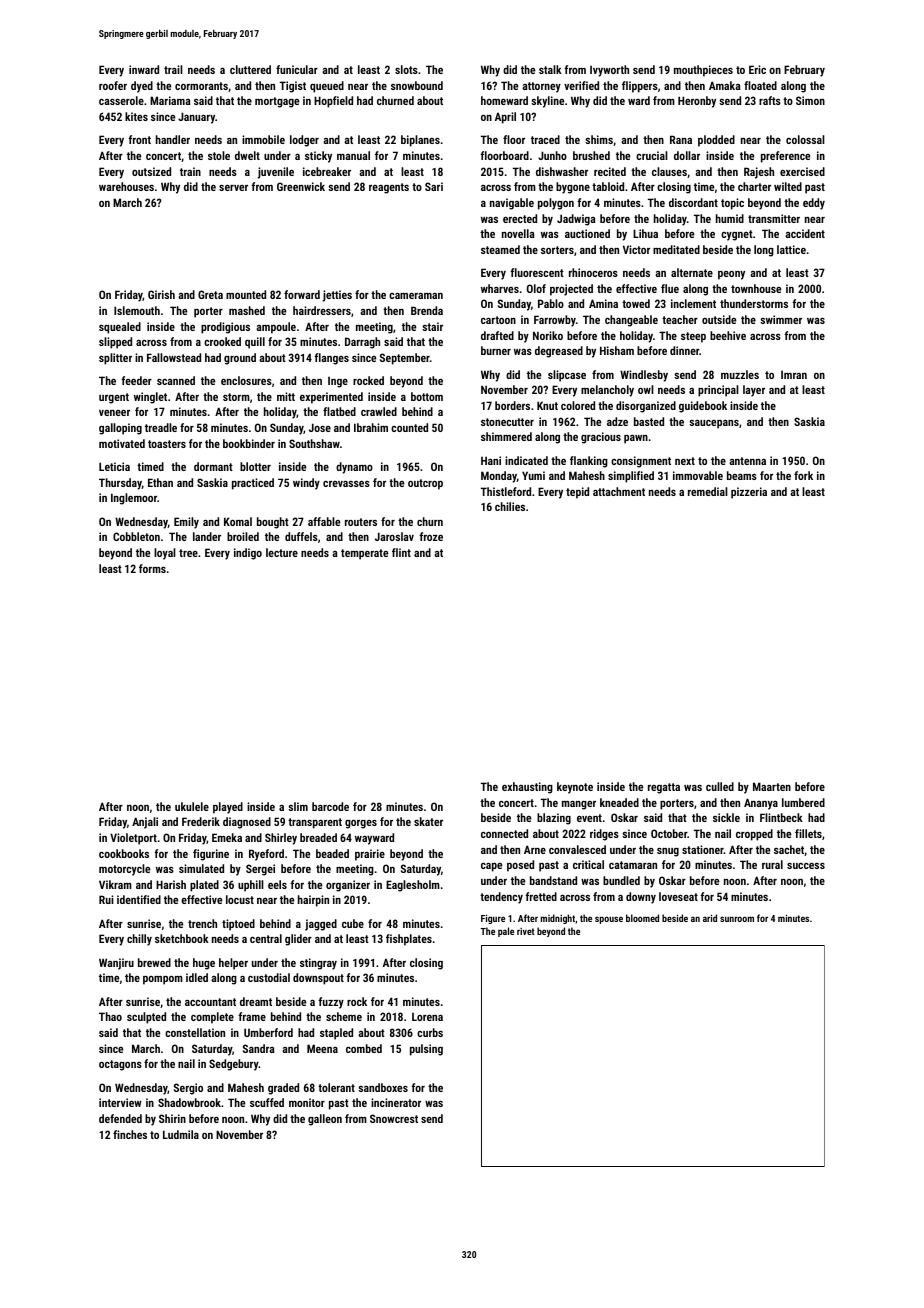 The width and height of the image is (924, 1308). Describe the element at coordinates (145, 823) in the image. I see `Anjali` at that location.
